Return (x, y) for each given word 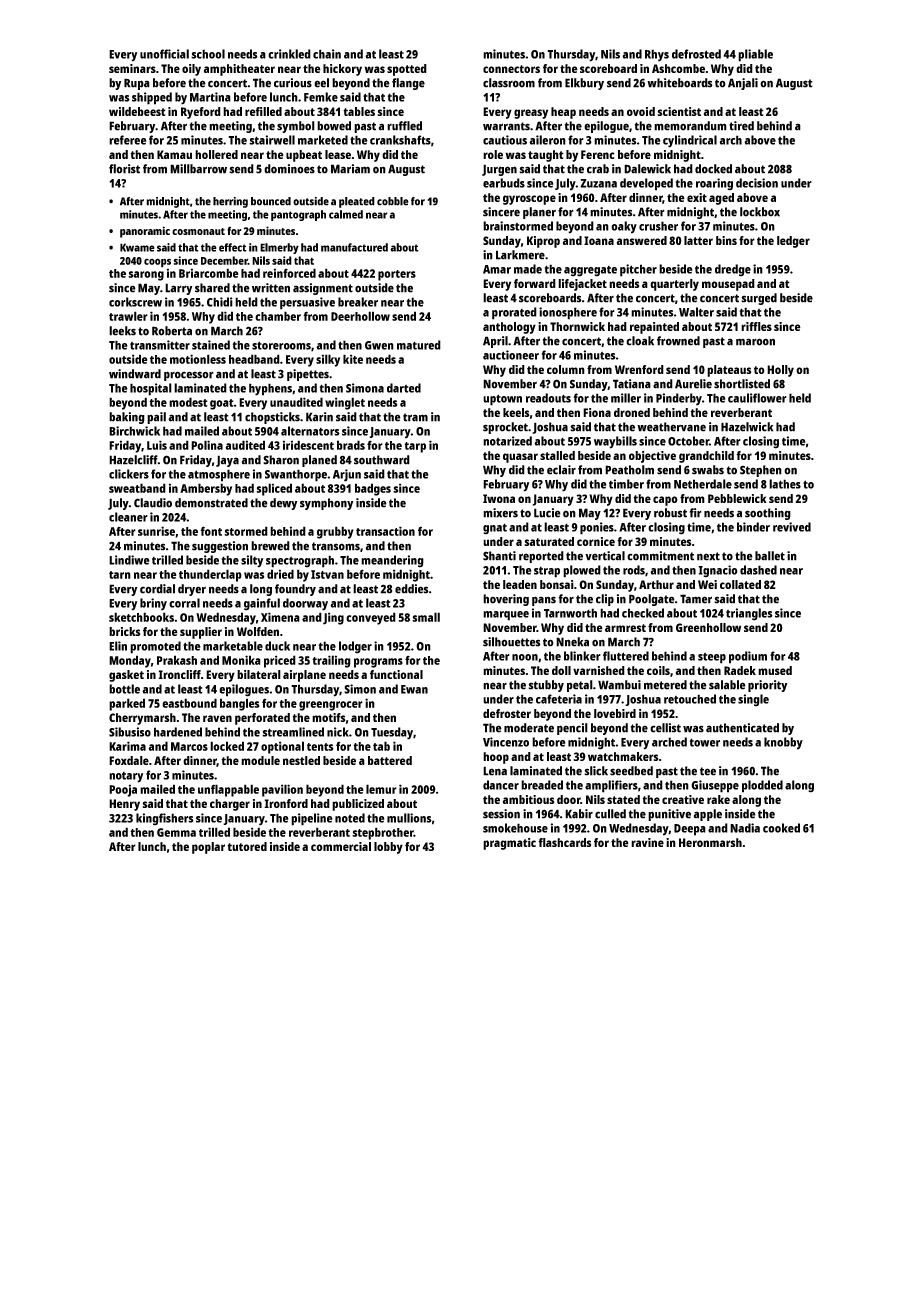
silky (328, 360)
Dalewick (647, 169)
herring (230, 202)
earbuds (504, 183)
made (528, 269)
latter (698, 240)
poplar (208, 848)
